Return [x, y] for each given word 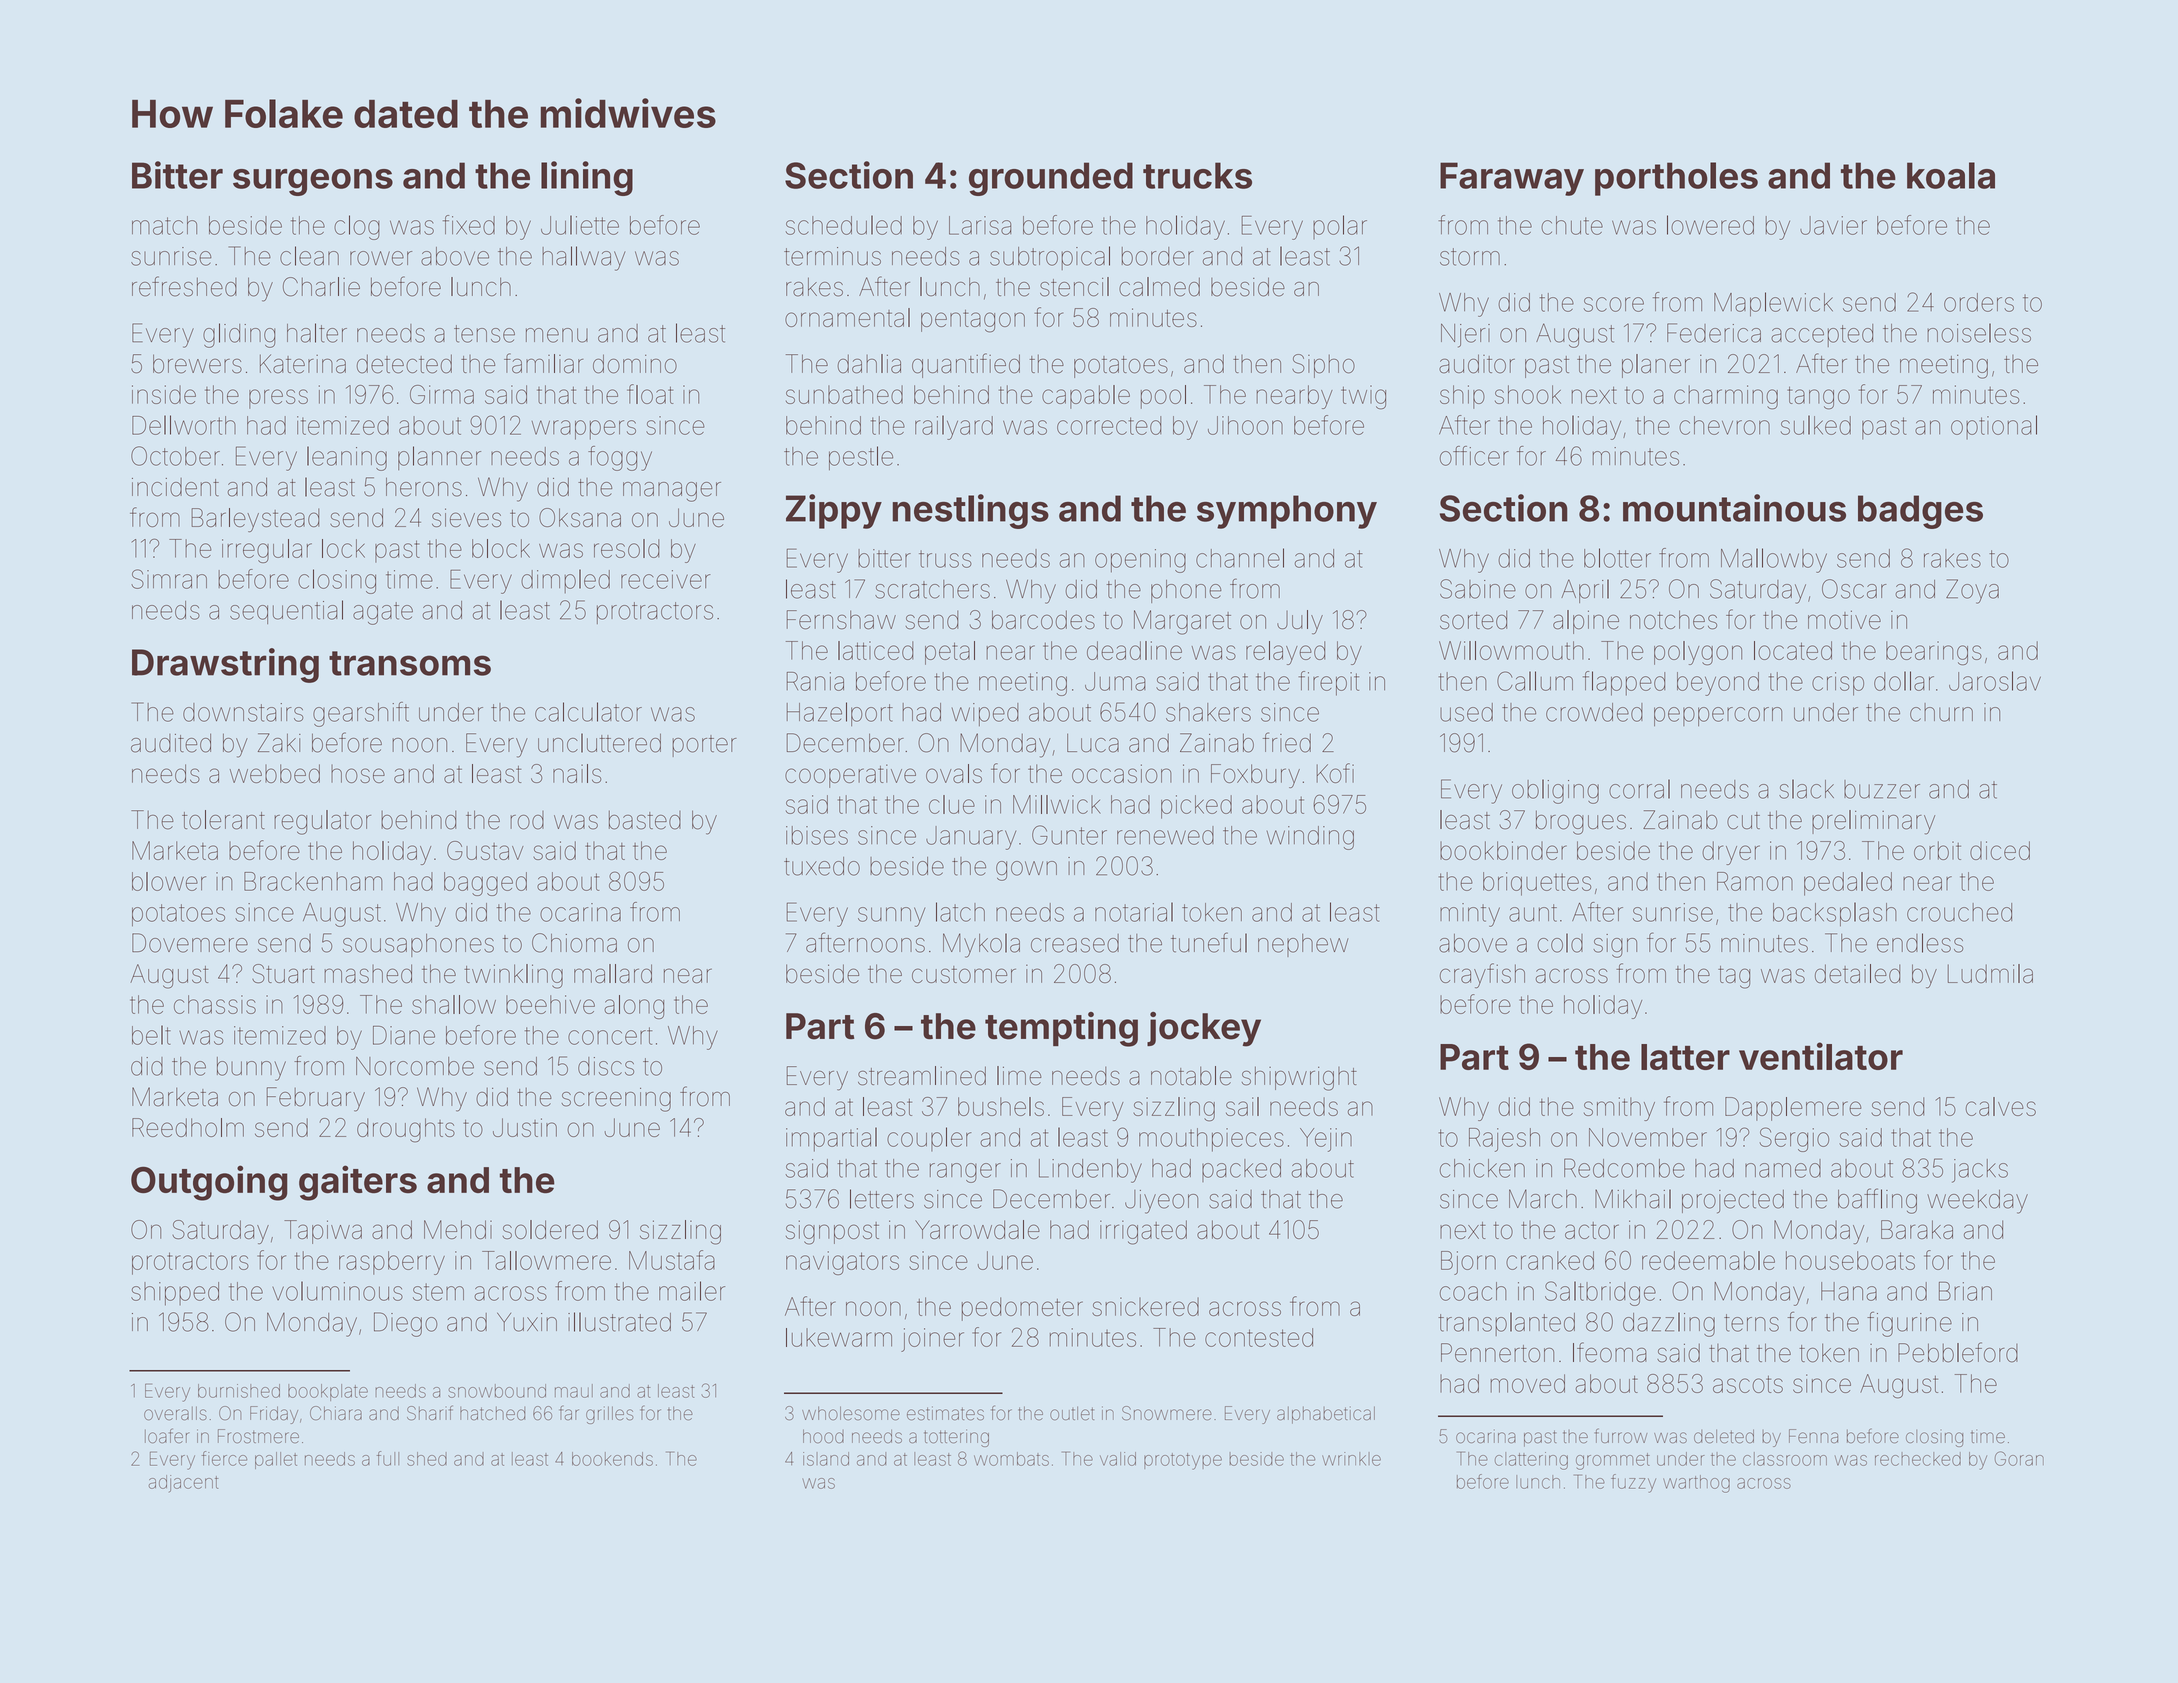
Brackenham [313, 881]
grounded [1051, 179]
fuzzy [1633, 1483]
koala [1951, 175]
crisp [1838, 684]
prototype [1183, 1461]
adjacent [184, 1483]
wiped [985, 714]
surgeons [313, 182]
